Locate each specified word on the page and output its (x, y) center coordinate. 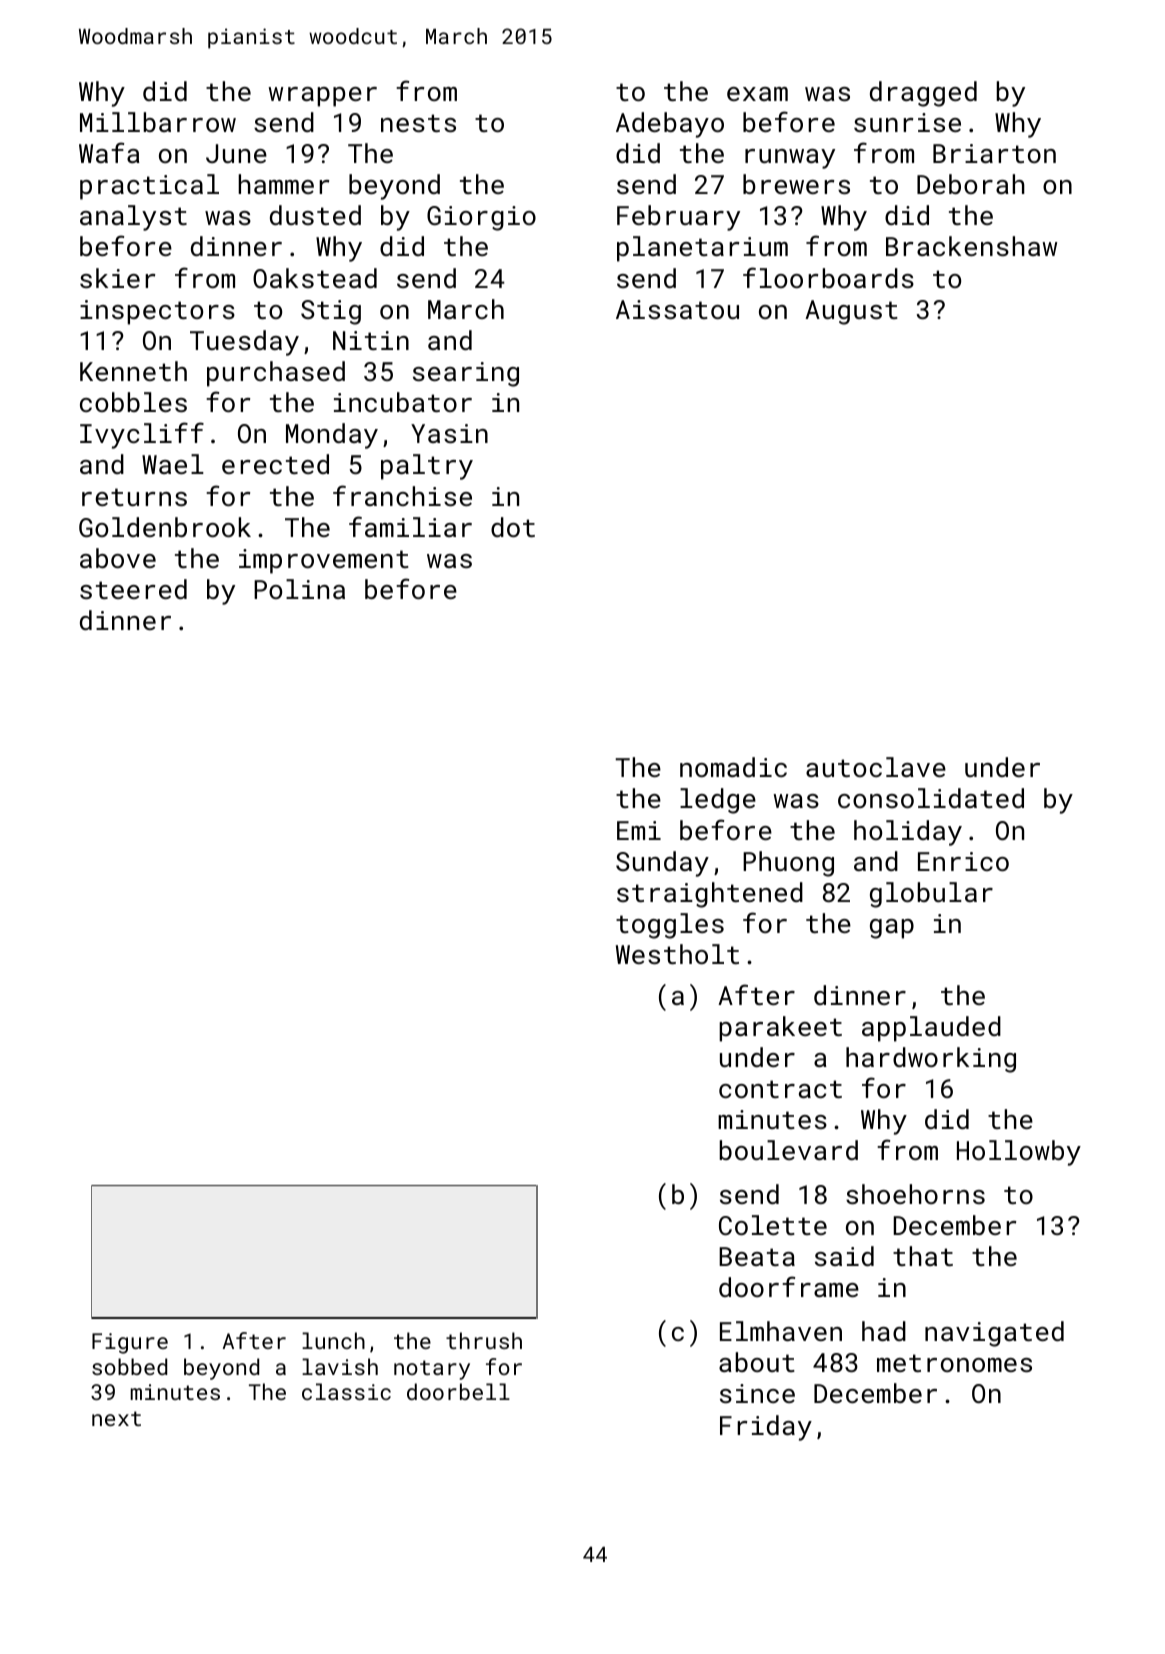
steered (133, 589)
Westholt (677, 954)
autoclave (876, 767)
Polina (299, 589)
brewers (796, 184)
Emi (639, 830)
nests (418, 123)
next (116, 1418)
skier (117, 278)
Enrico (963, 861)
